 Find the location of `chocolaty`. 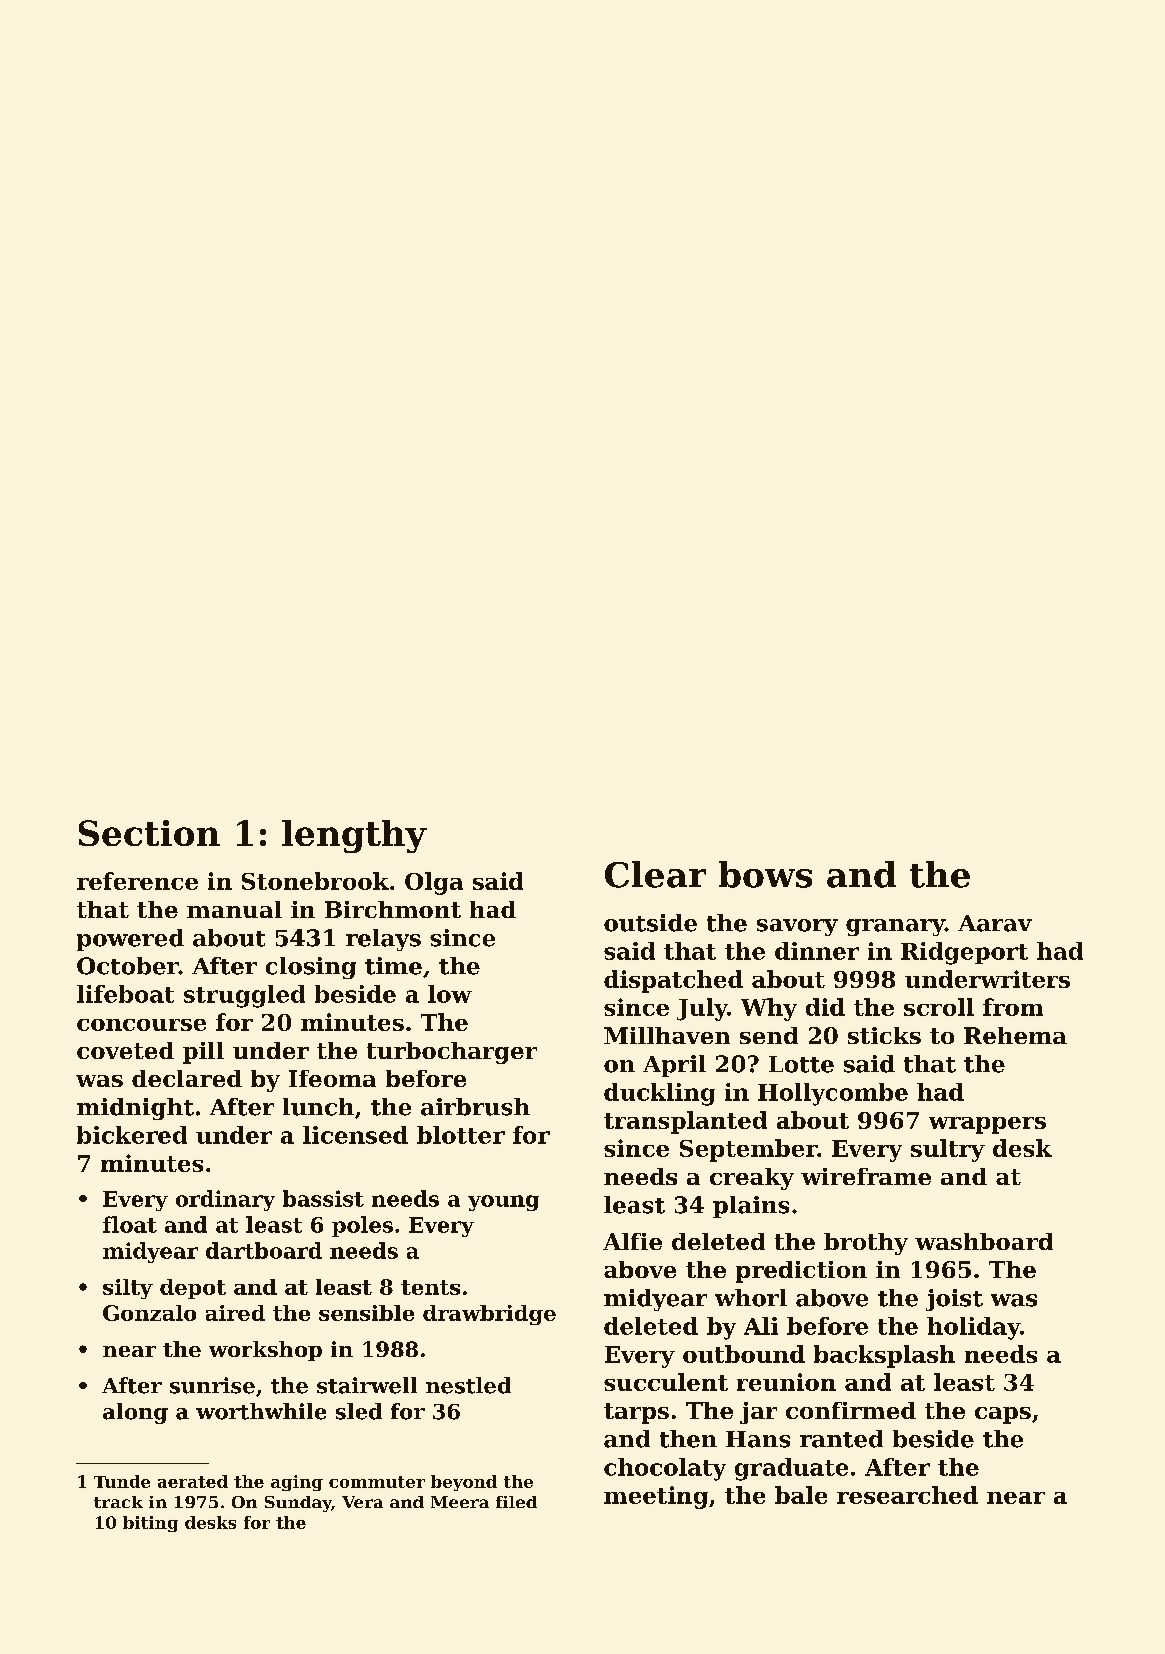

chocolaty is located at coordinates (665, 1469).
